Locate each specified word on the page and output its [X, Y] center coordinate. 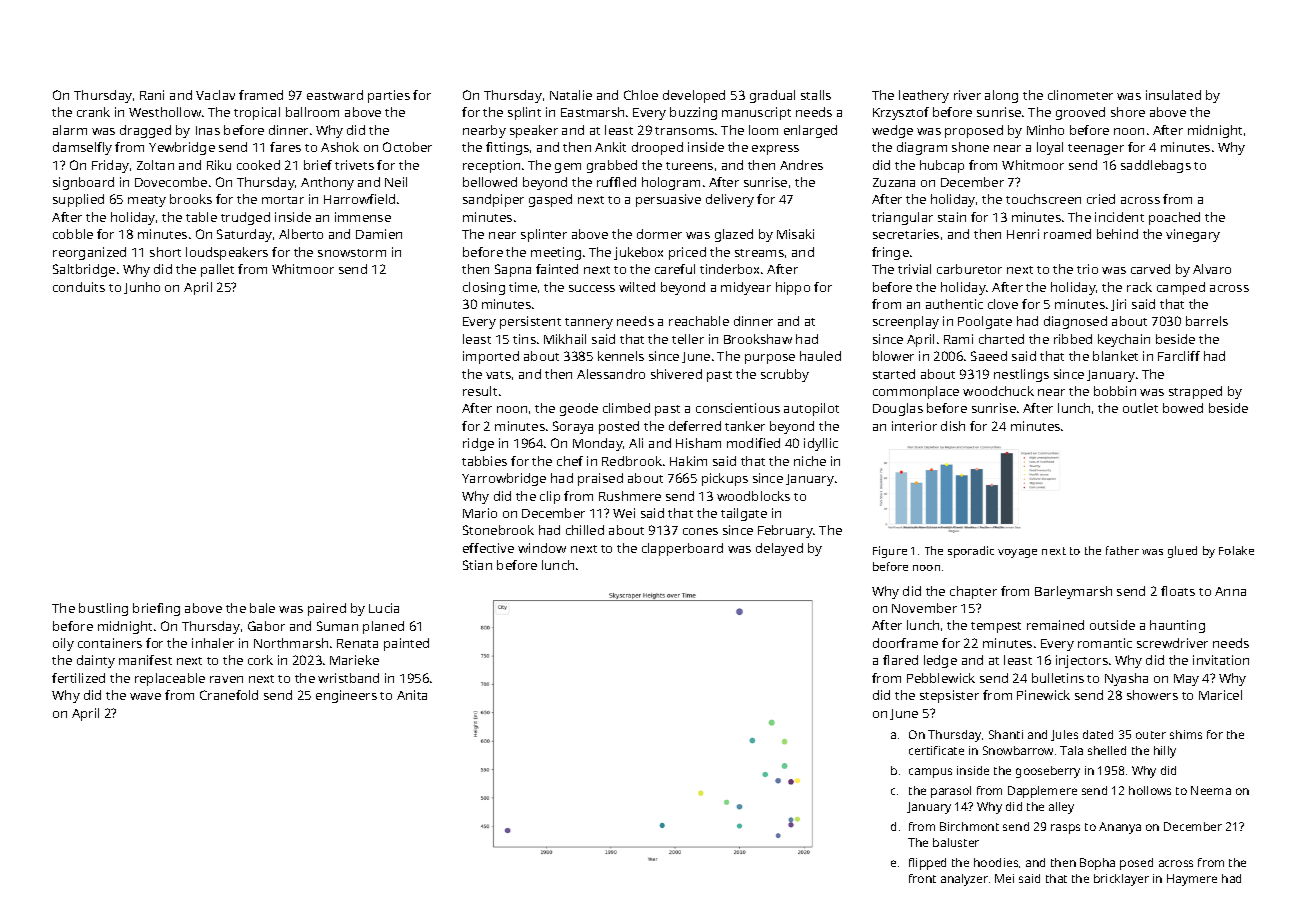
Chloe [641, 95]
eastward [335, 95]
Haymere [1192, 880]
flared [900, 660]
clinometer [1080, 95]
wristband [348, 678]
